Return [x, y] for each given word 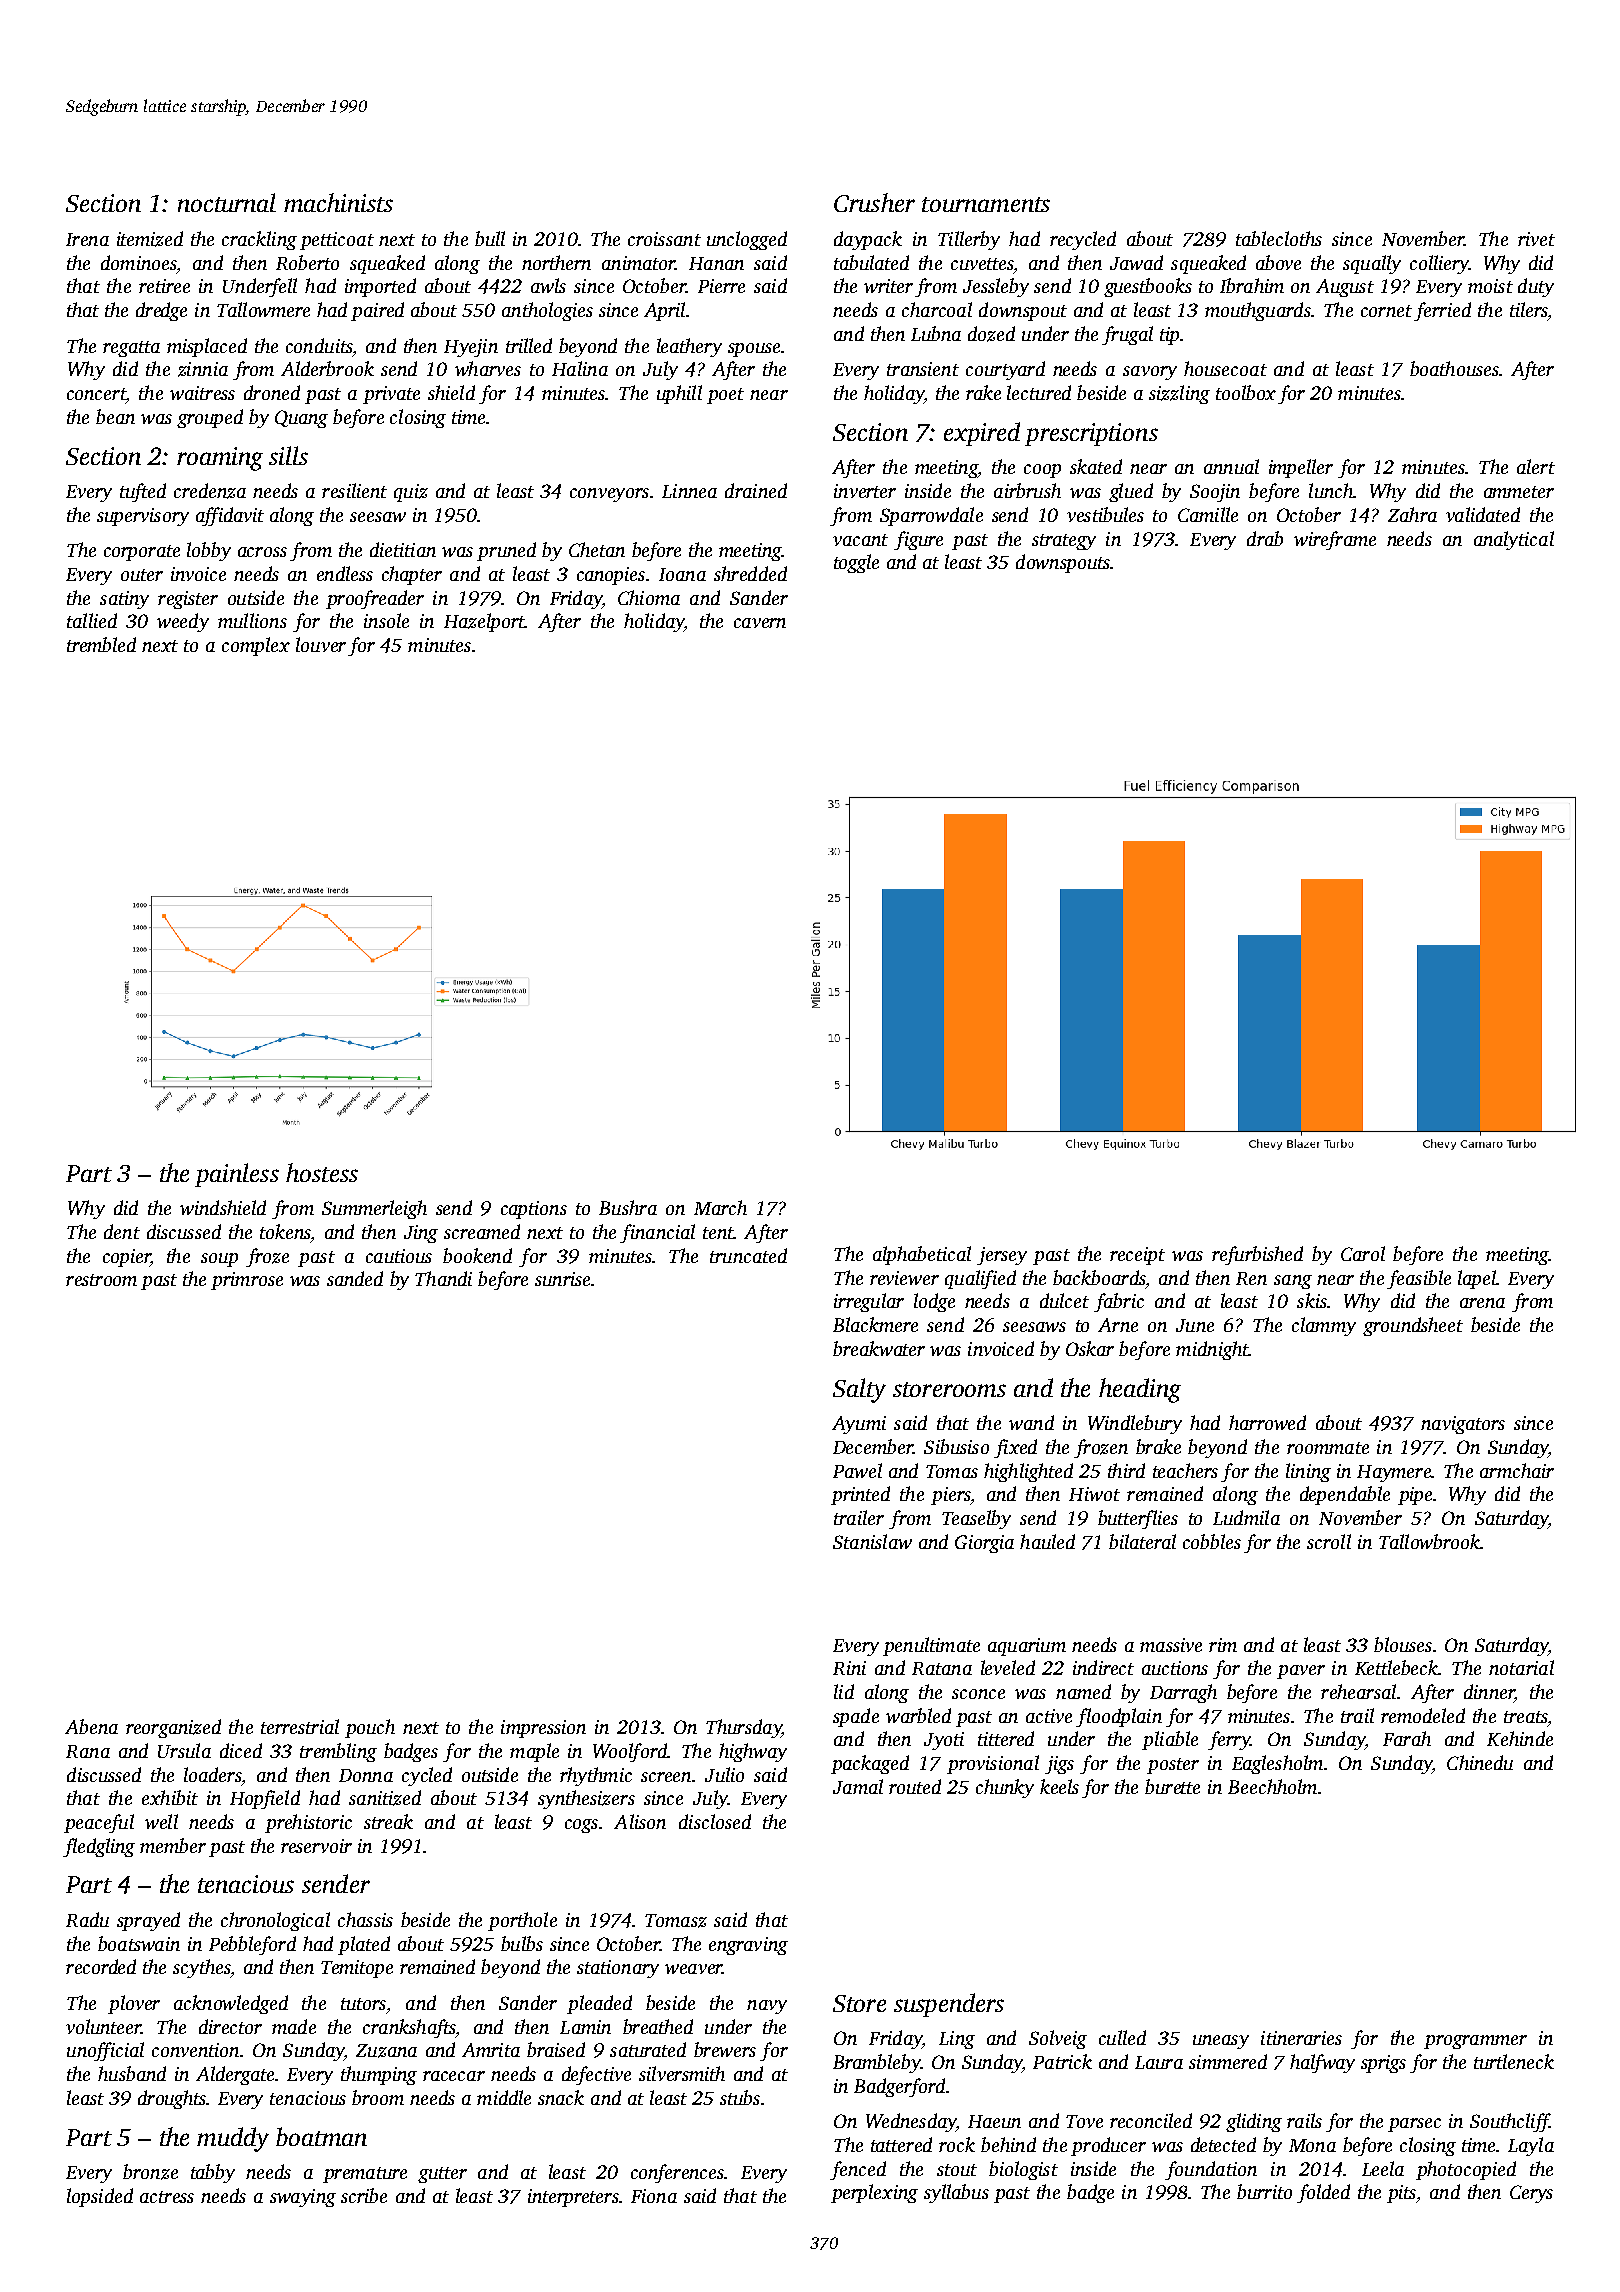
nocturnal [227, 202]
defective [596, 2075]
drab [1265, 538]
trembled [101, 644]
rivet [1536, 239]
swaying [303, 2198]
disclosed [715, 1821]
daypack [868, 240]
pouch [370, 1728]
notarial [1521, 1667]
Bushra [628, 1207]
